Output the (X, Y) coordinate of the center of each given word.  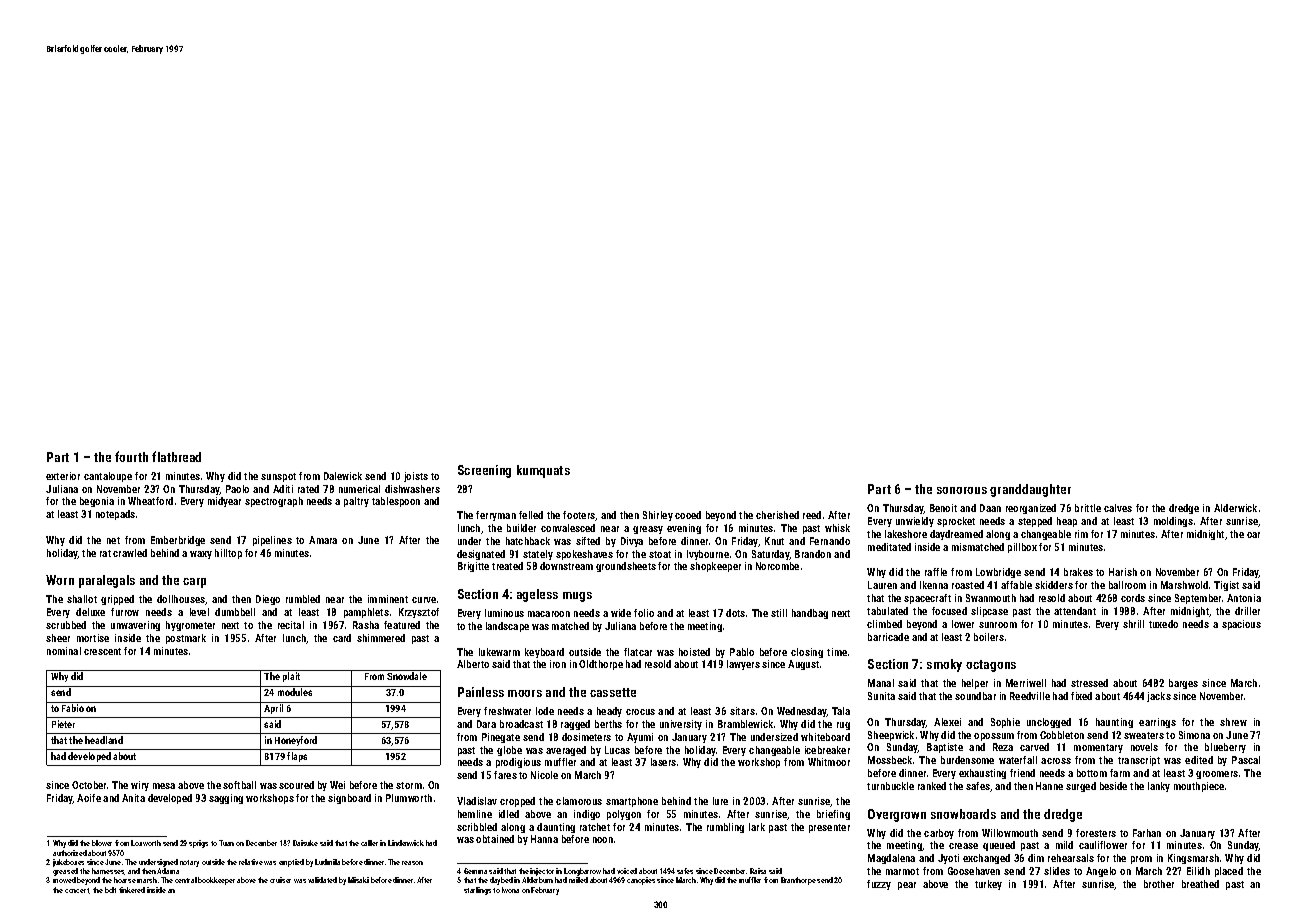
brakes (1078, 572)
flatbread (176, 456)
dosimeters (586, 737)
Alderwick (1235, 508)
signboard (349, 799)
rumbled (303, 599)
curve (424, 600)
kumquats (543, 471)
